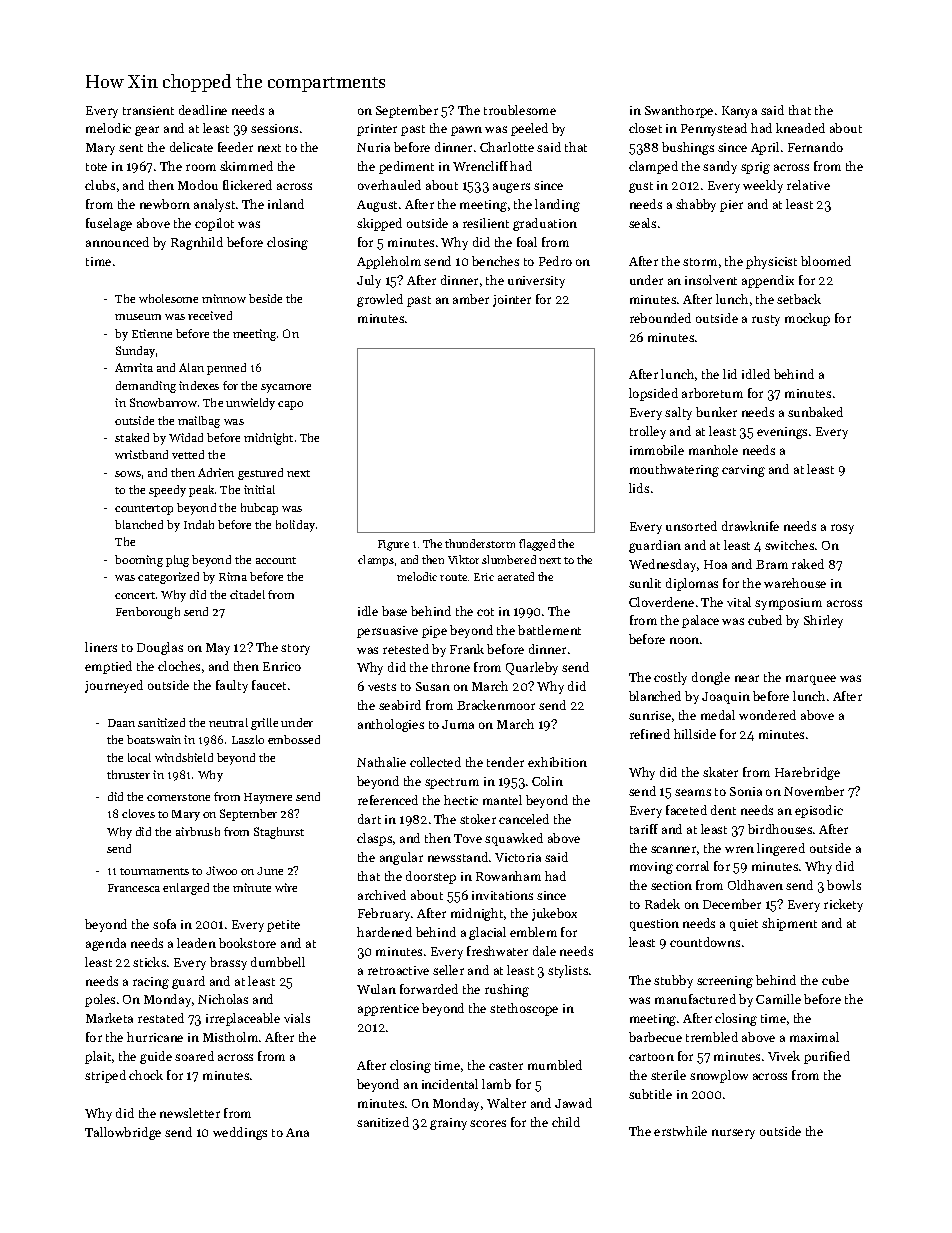  Describe the element at coordinates (815, 412) in the screenshot. I see `sunbaked` at that location.
